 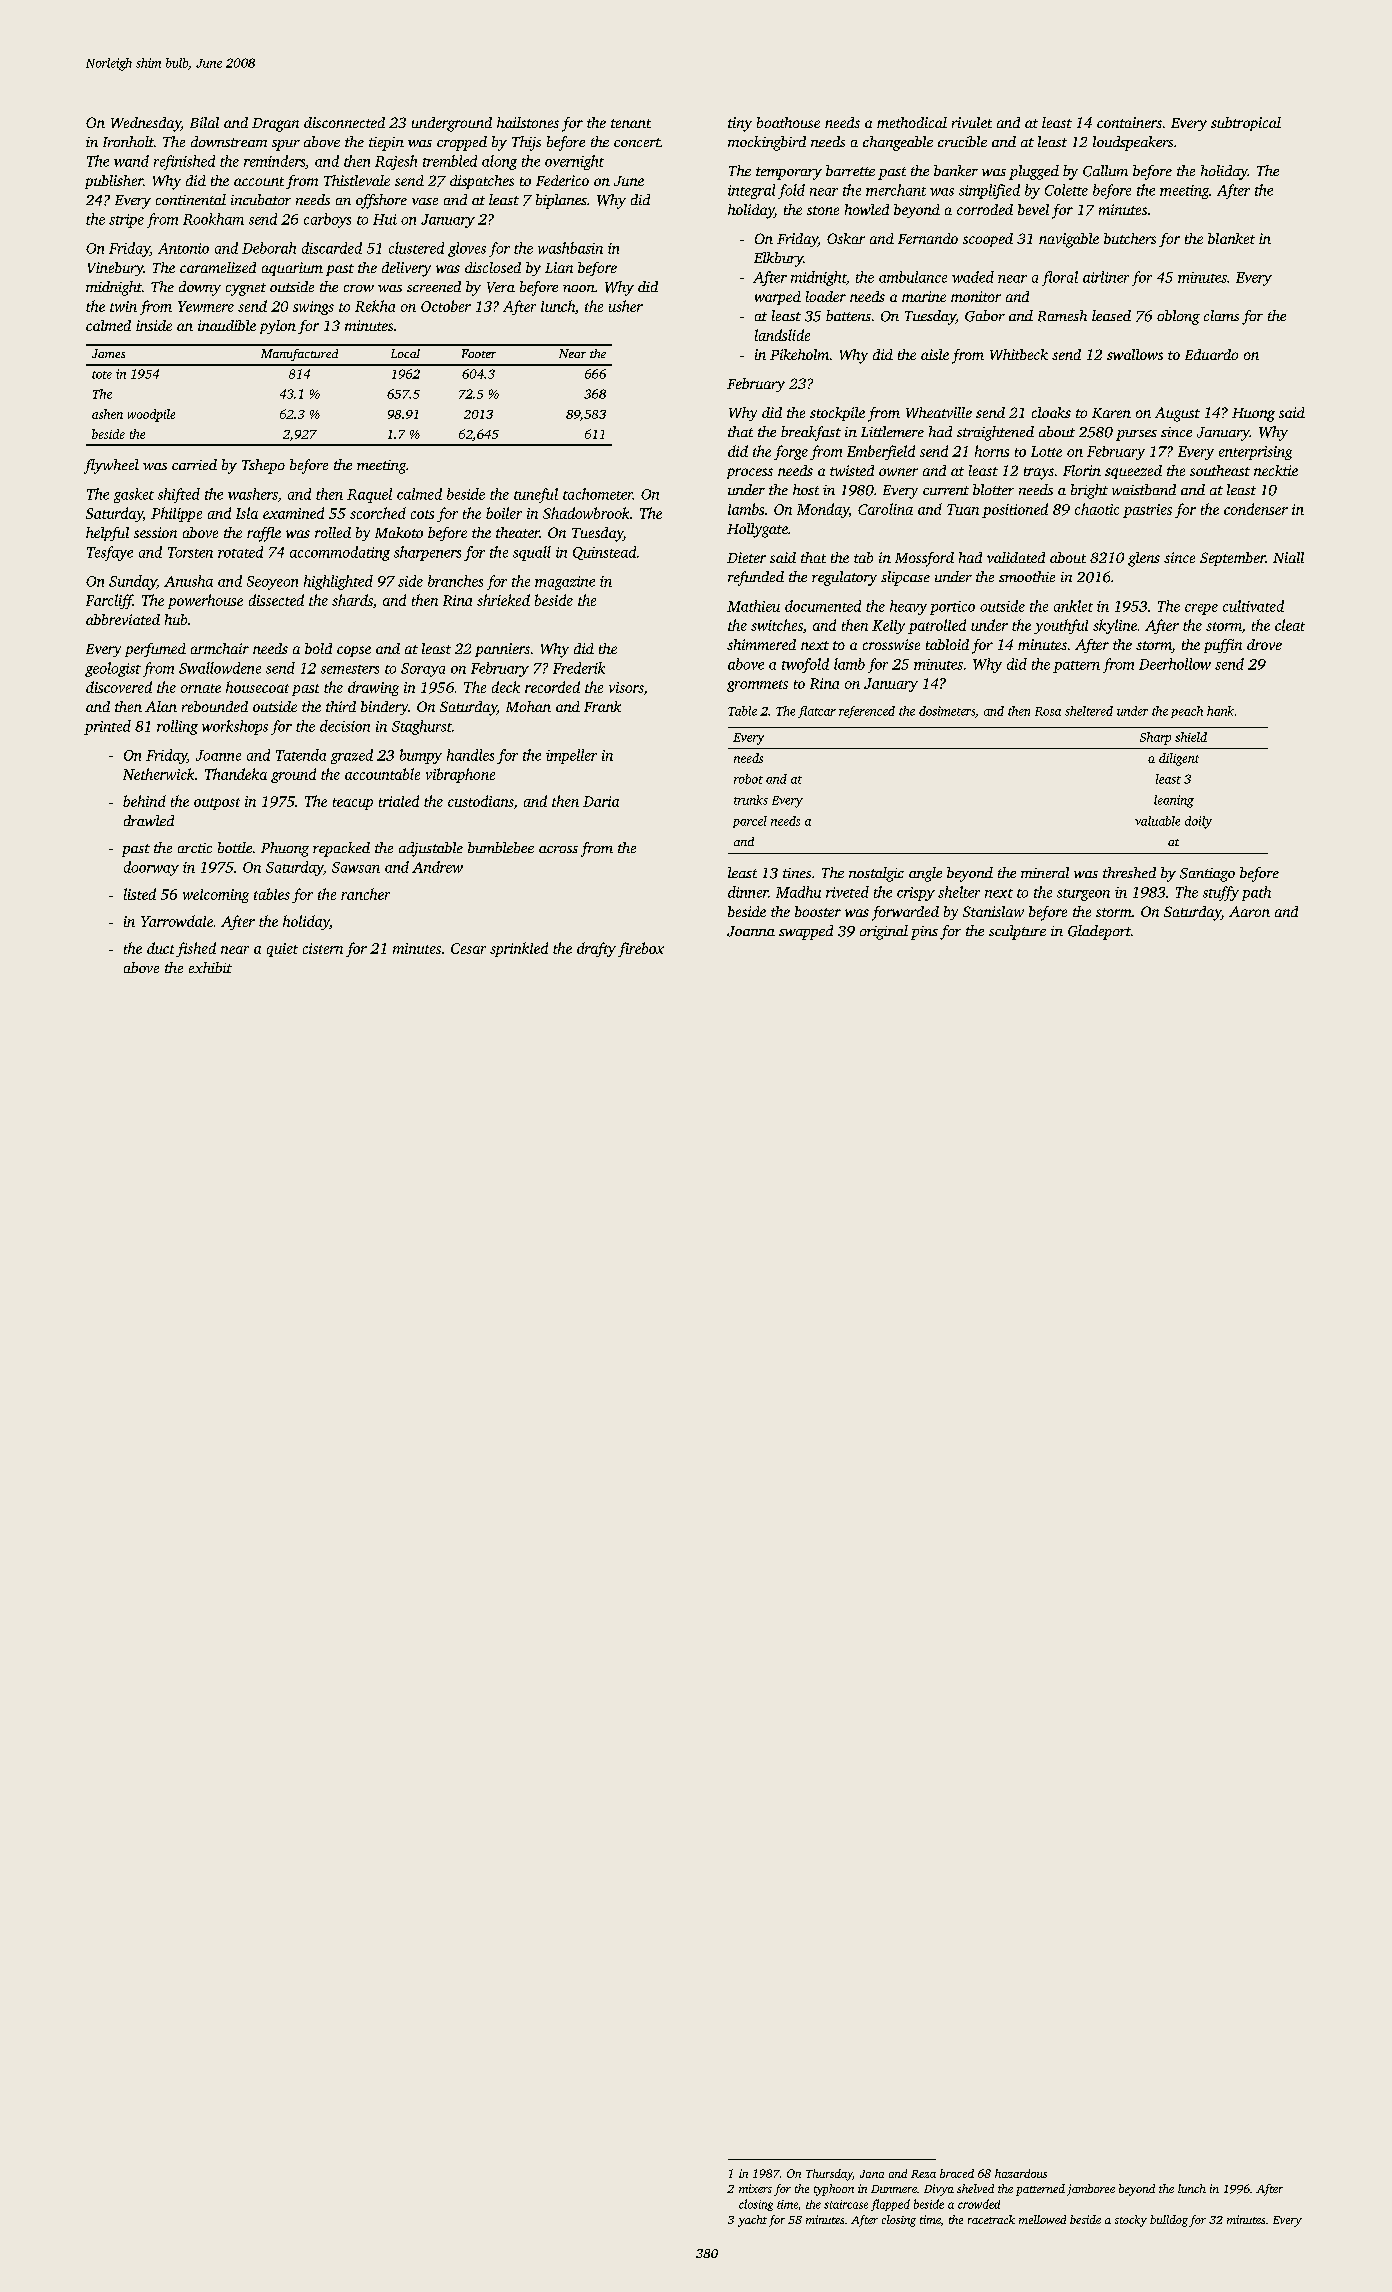 What do you see at coordinates (323, 948) in the screenshot?
I see `cistern` at bounding box center [323, 948].
